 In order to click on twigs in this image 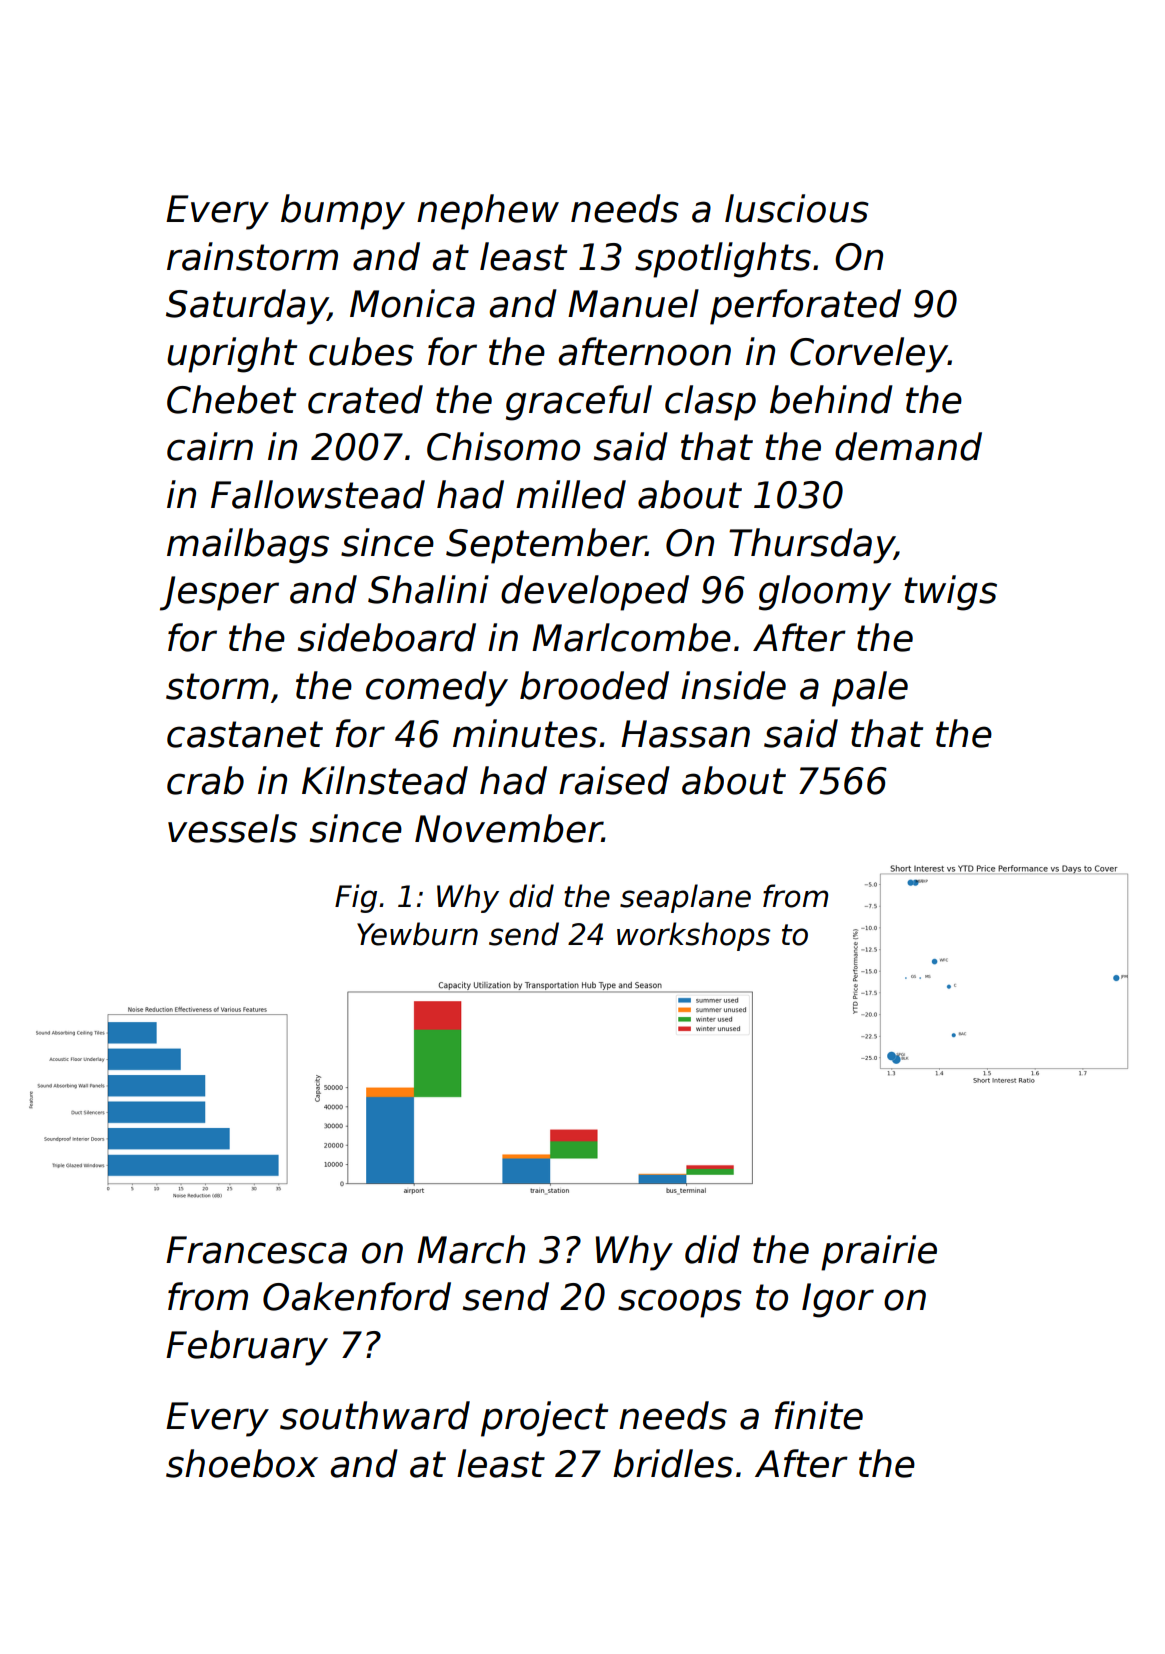, I will do `click(950, 593)`.
